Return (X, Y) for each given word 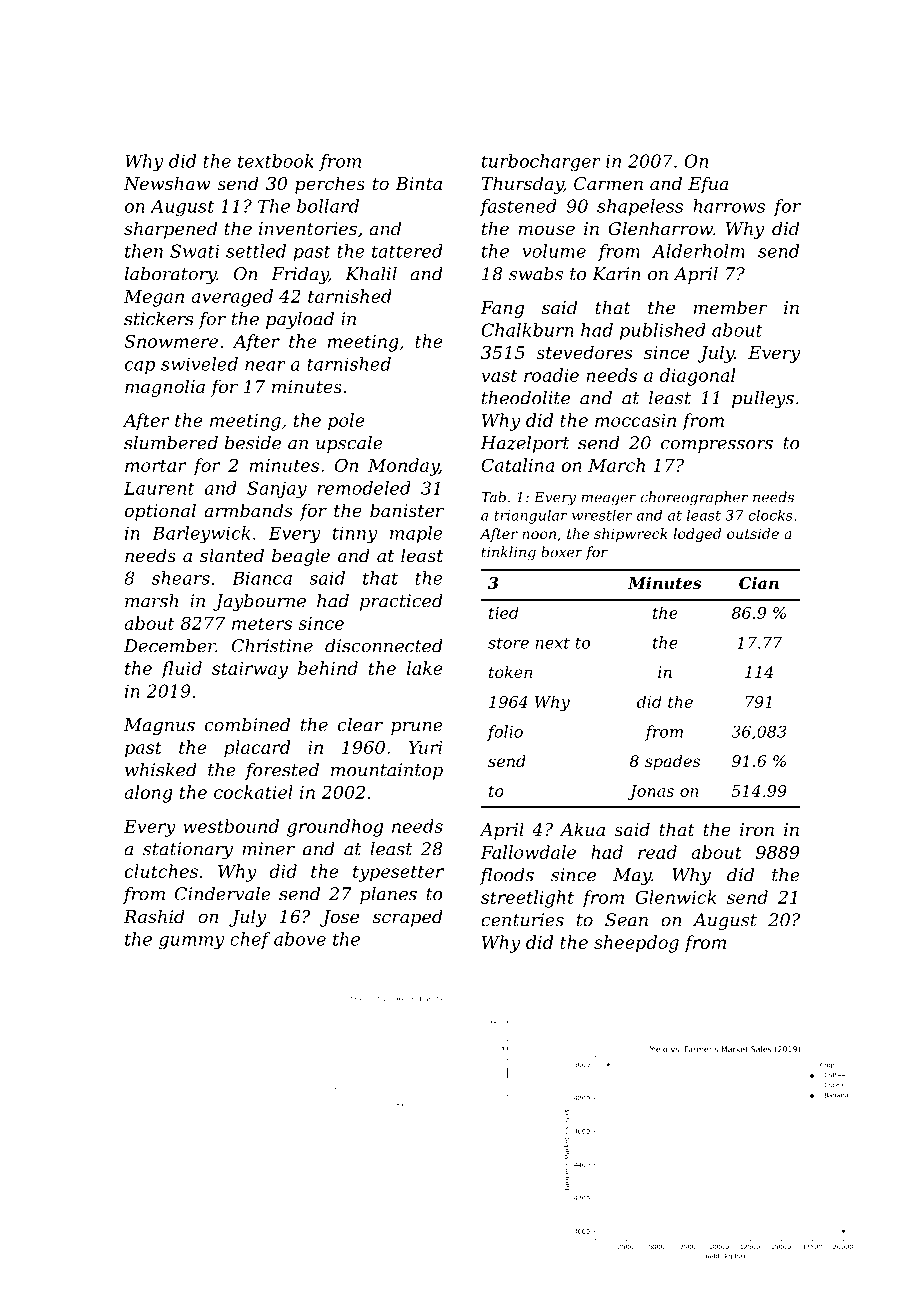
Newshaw (167, 183)
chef (250, 940)
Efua (708, 185)
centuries (522, 920)
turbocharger (541, 162)
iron (757, 829)
